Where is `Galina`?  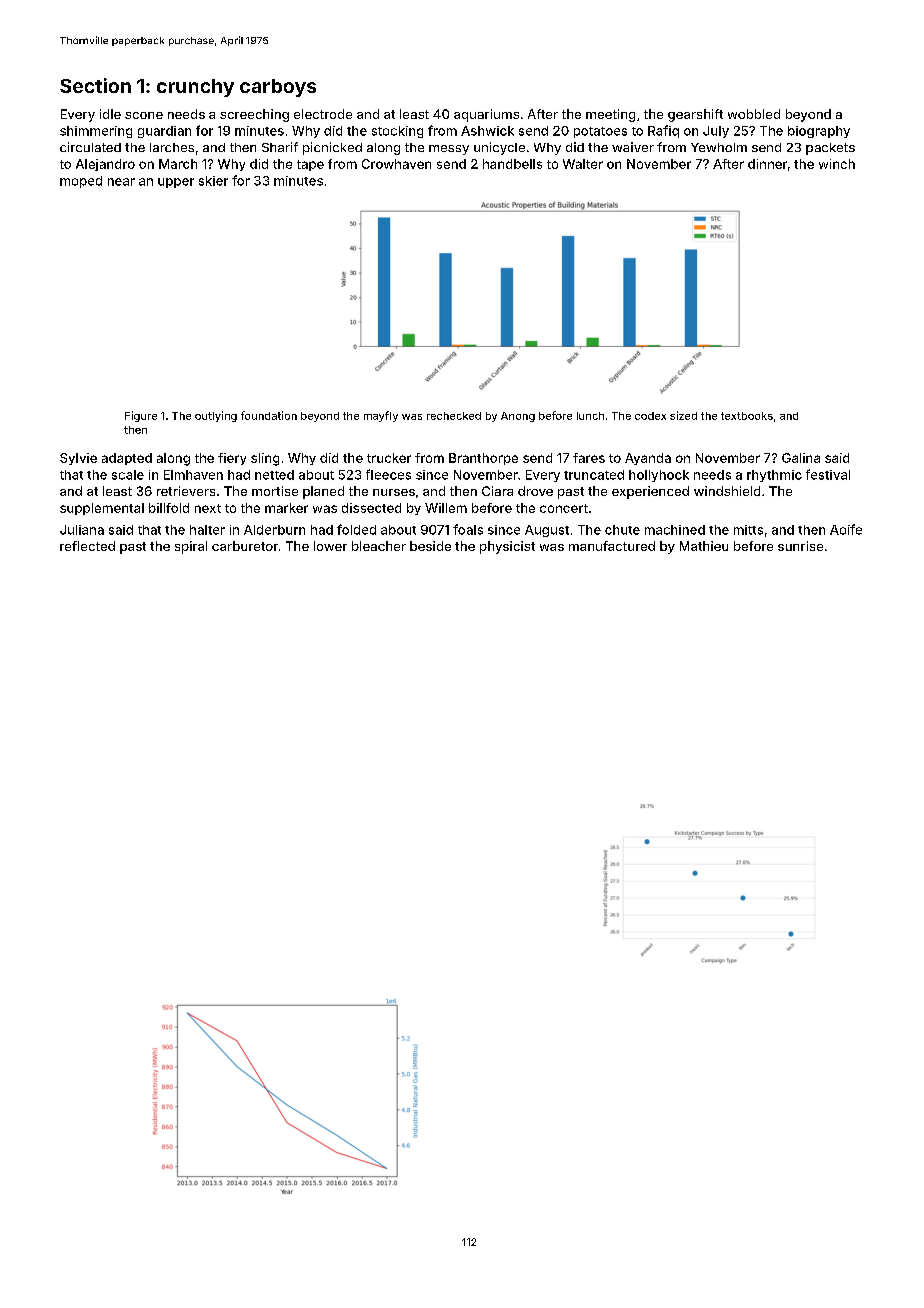
Galina is located at coordinates (801, 458).
